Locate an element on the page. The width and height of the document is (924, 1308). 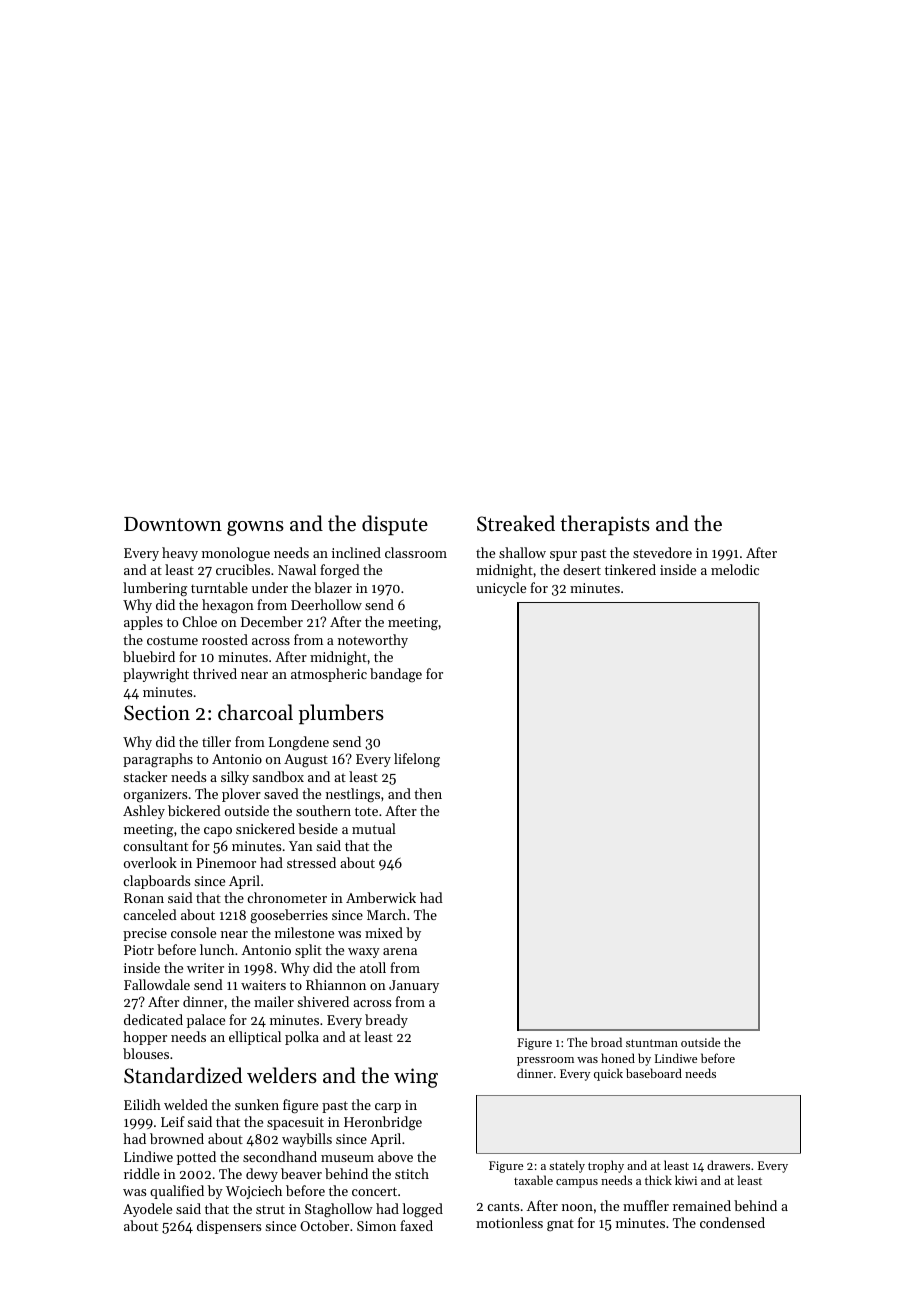
spacesuit is located at coordinates (295, 1123).
